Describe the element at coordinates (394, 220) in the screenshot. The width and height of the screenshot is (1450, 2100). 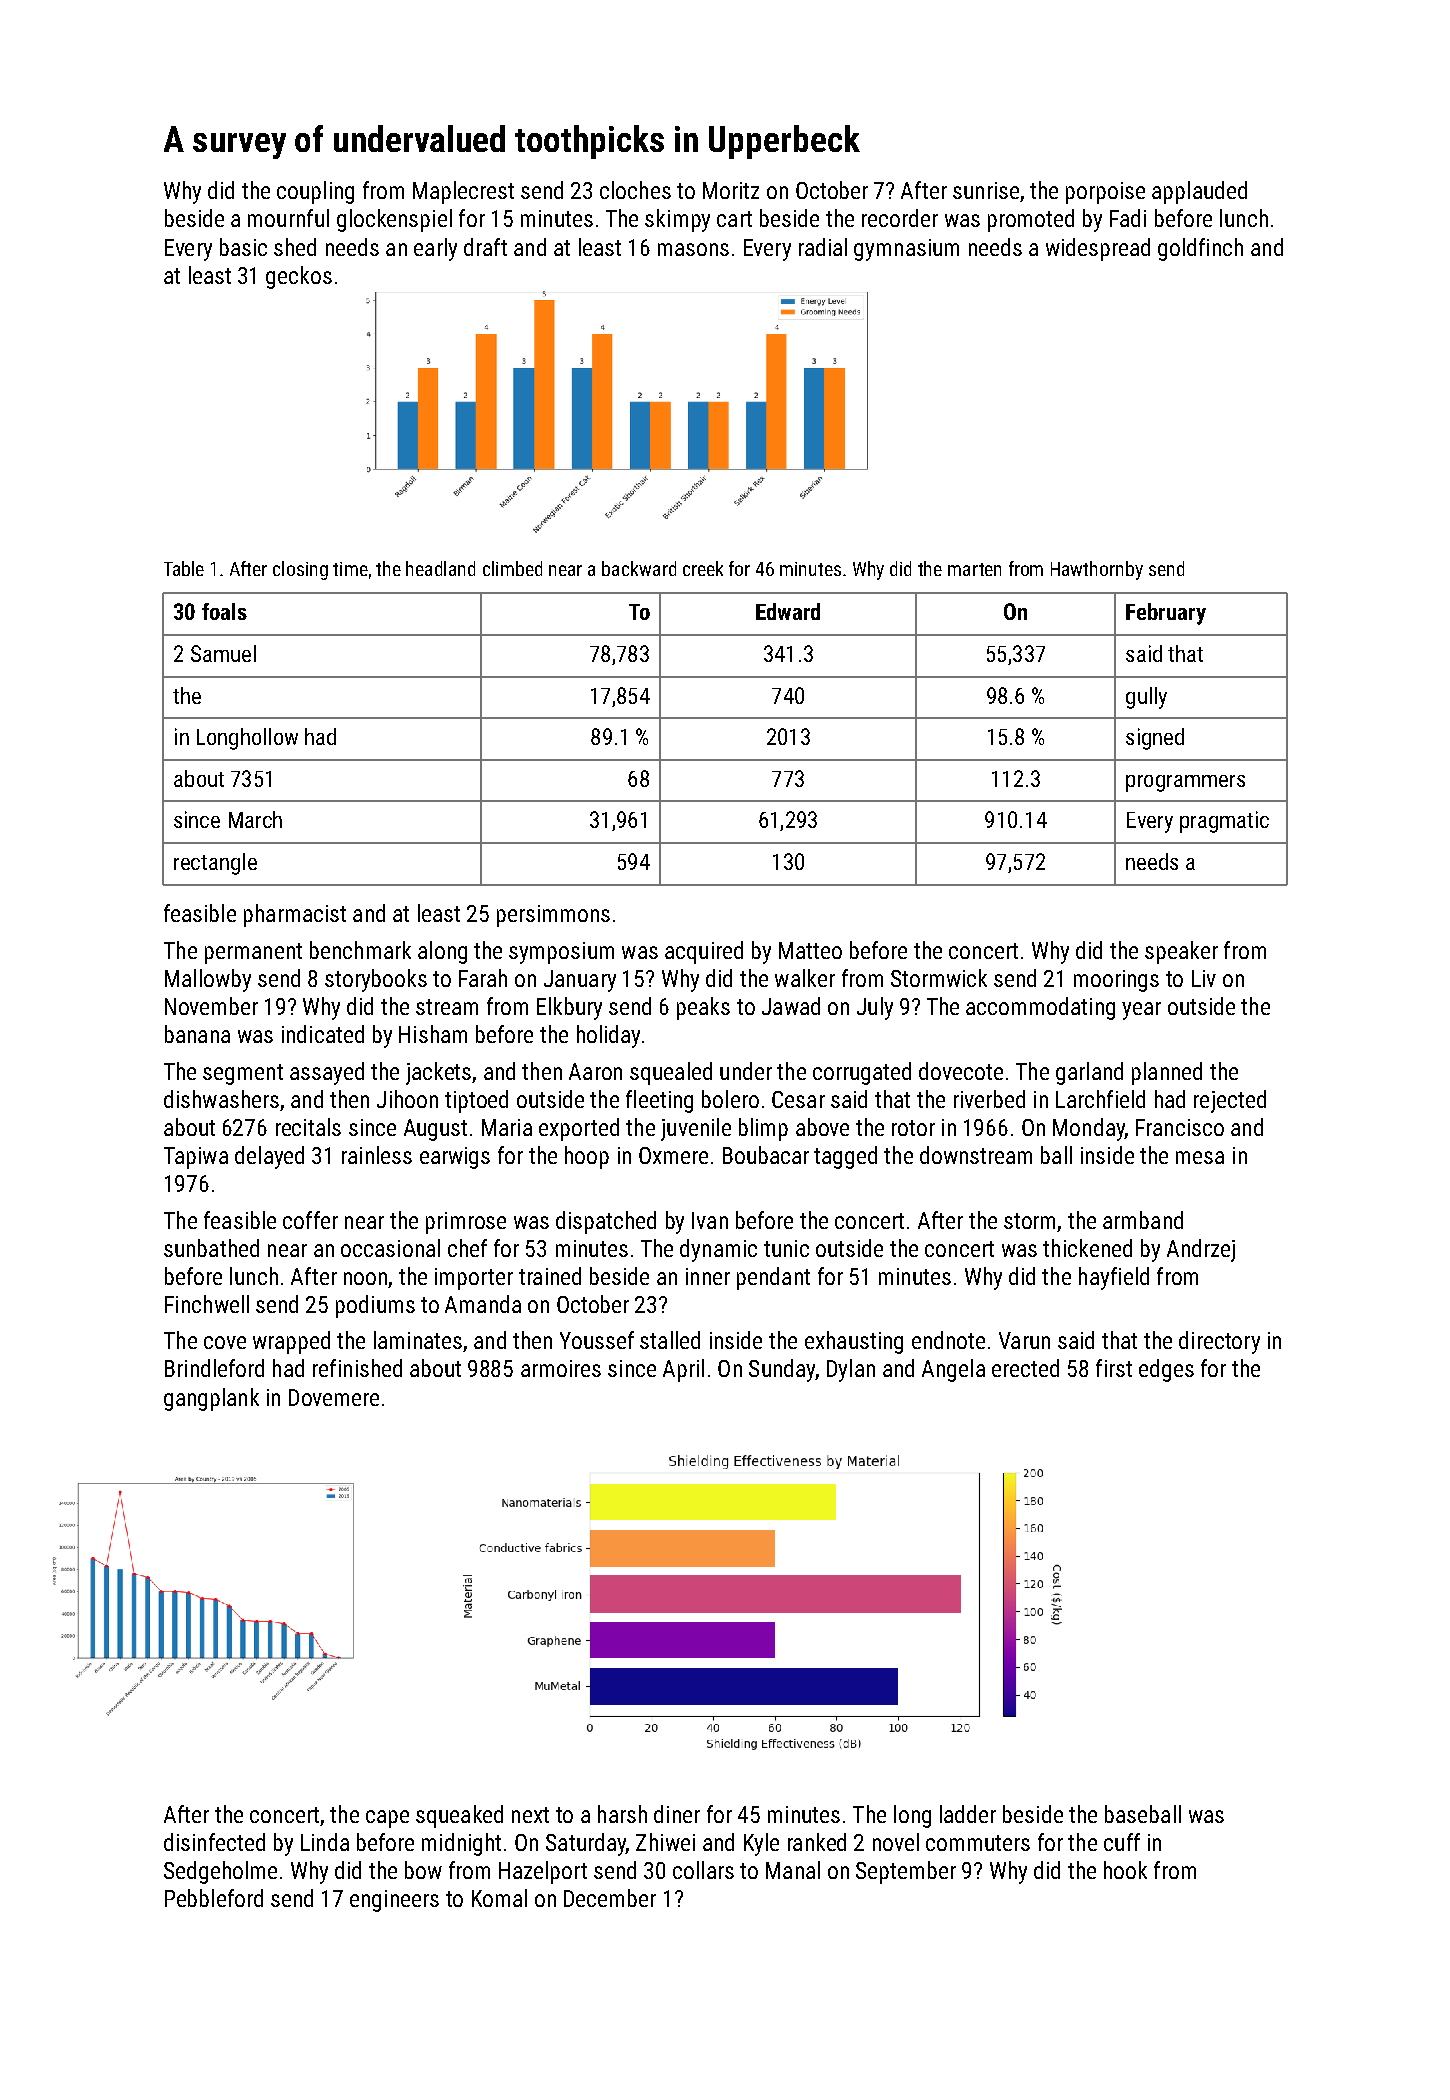
I see `glockenspiel` at that location.
